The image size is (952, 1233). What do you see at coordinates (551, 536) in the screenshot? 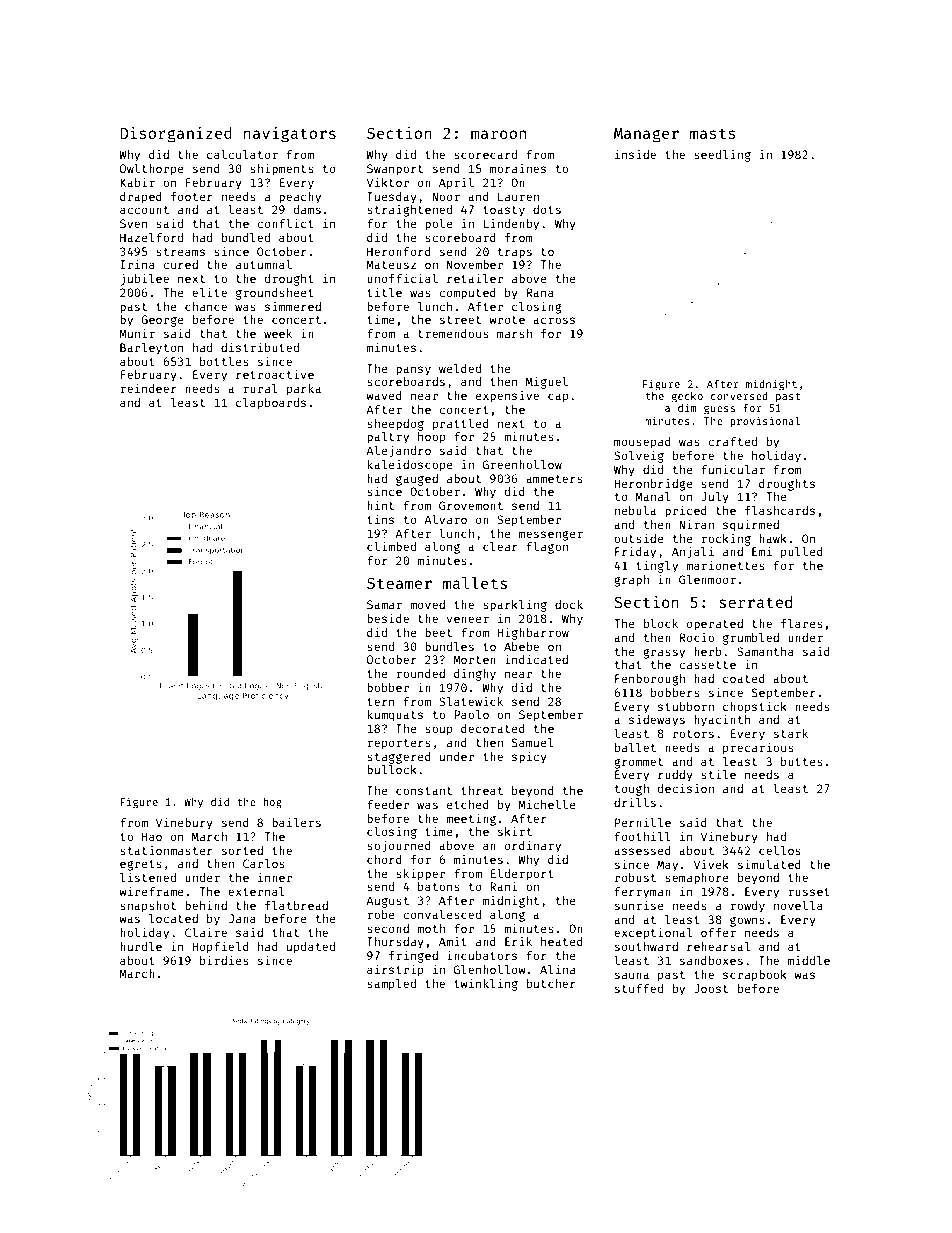
I see `messenger` at bounding box center [551, 536].
